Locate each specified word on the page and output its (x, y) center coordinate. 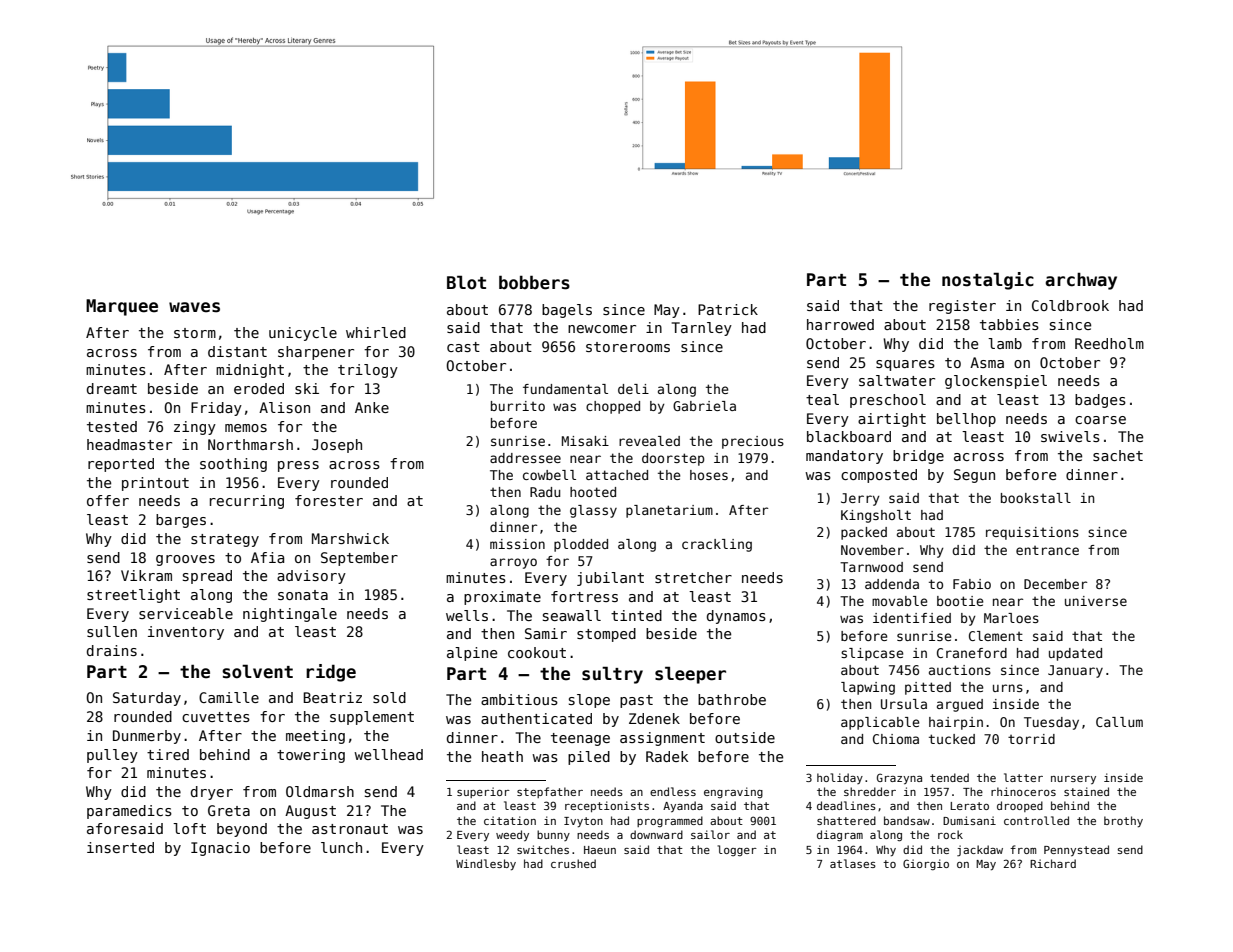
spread (207, 577)
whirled (376, 332)
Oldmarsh (320, 791)
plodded (581, 545)
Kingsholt (876, 516)
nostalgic (988, 281)
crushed (573, 863)
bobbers (534, 282)
